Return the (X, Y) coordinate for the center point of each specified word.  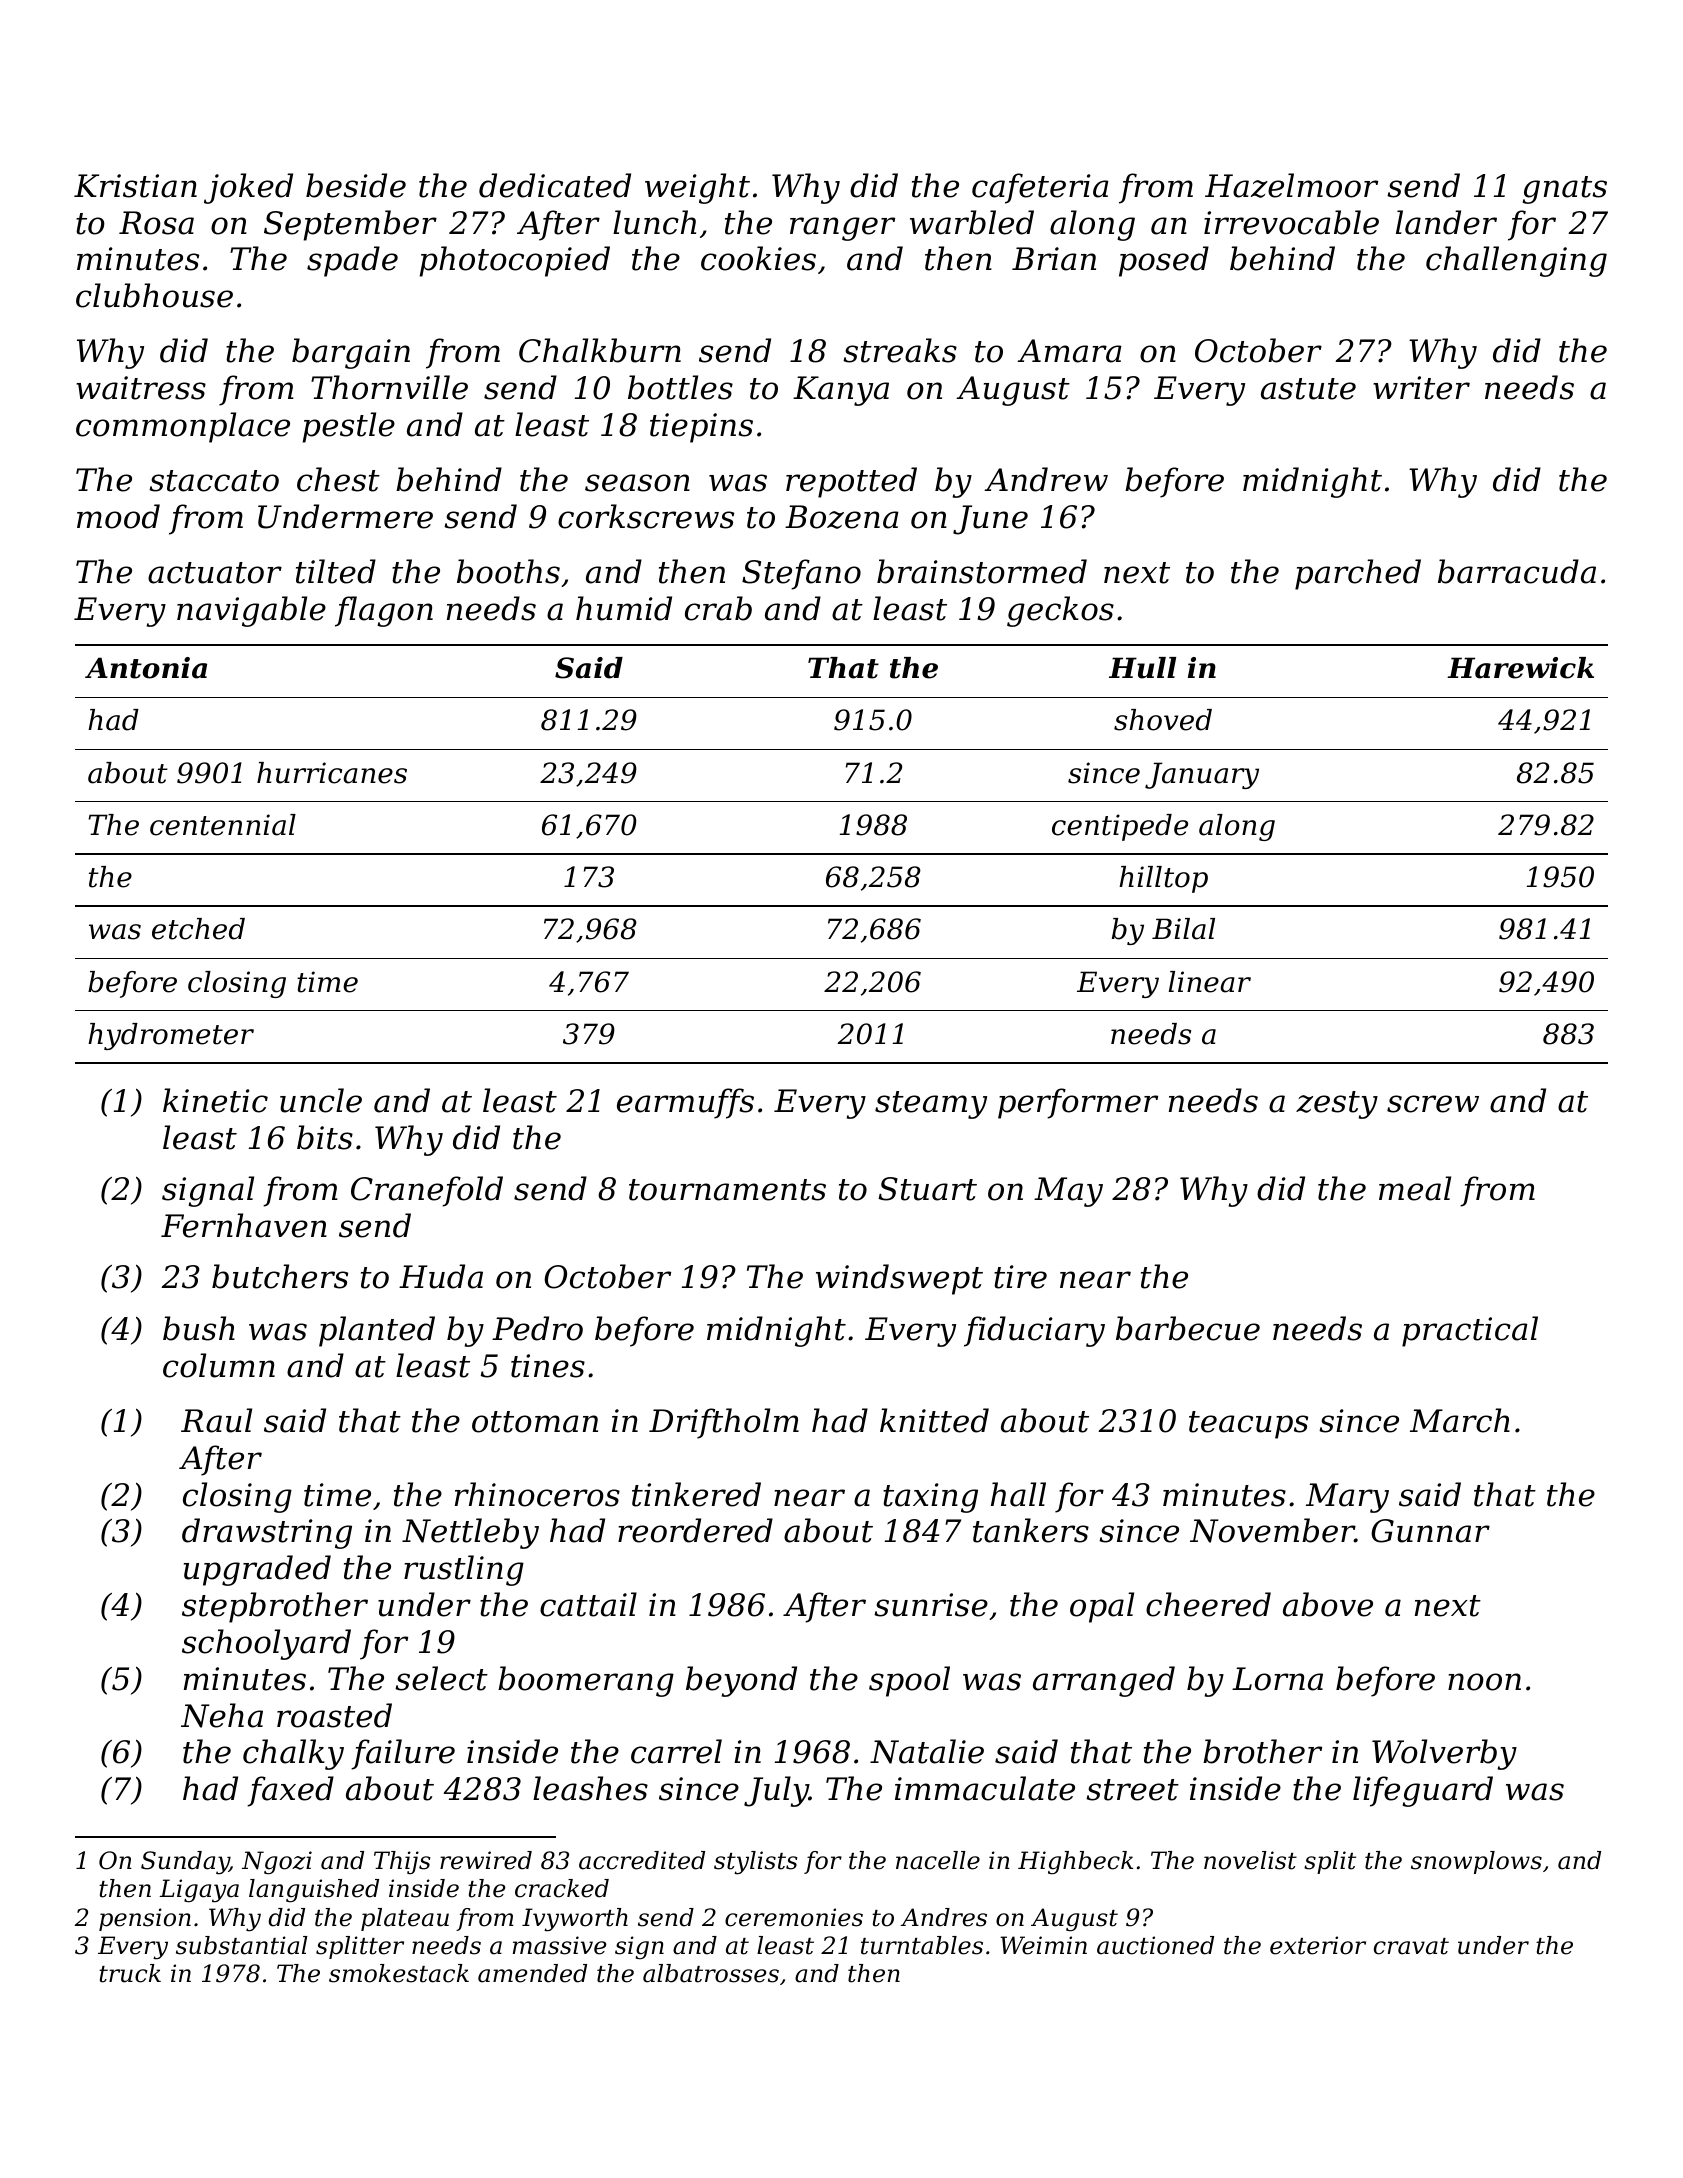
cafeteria (1040, 188)
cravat (1411, 1946)
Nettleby (470, 1533)
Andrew (1046, 479)
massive (560, 1945)
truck (130, 1973)
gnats (1564, 190)
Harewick (1520, 668)
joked (248, 188)
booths (508, 571)
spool (909, 1681)
